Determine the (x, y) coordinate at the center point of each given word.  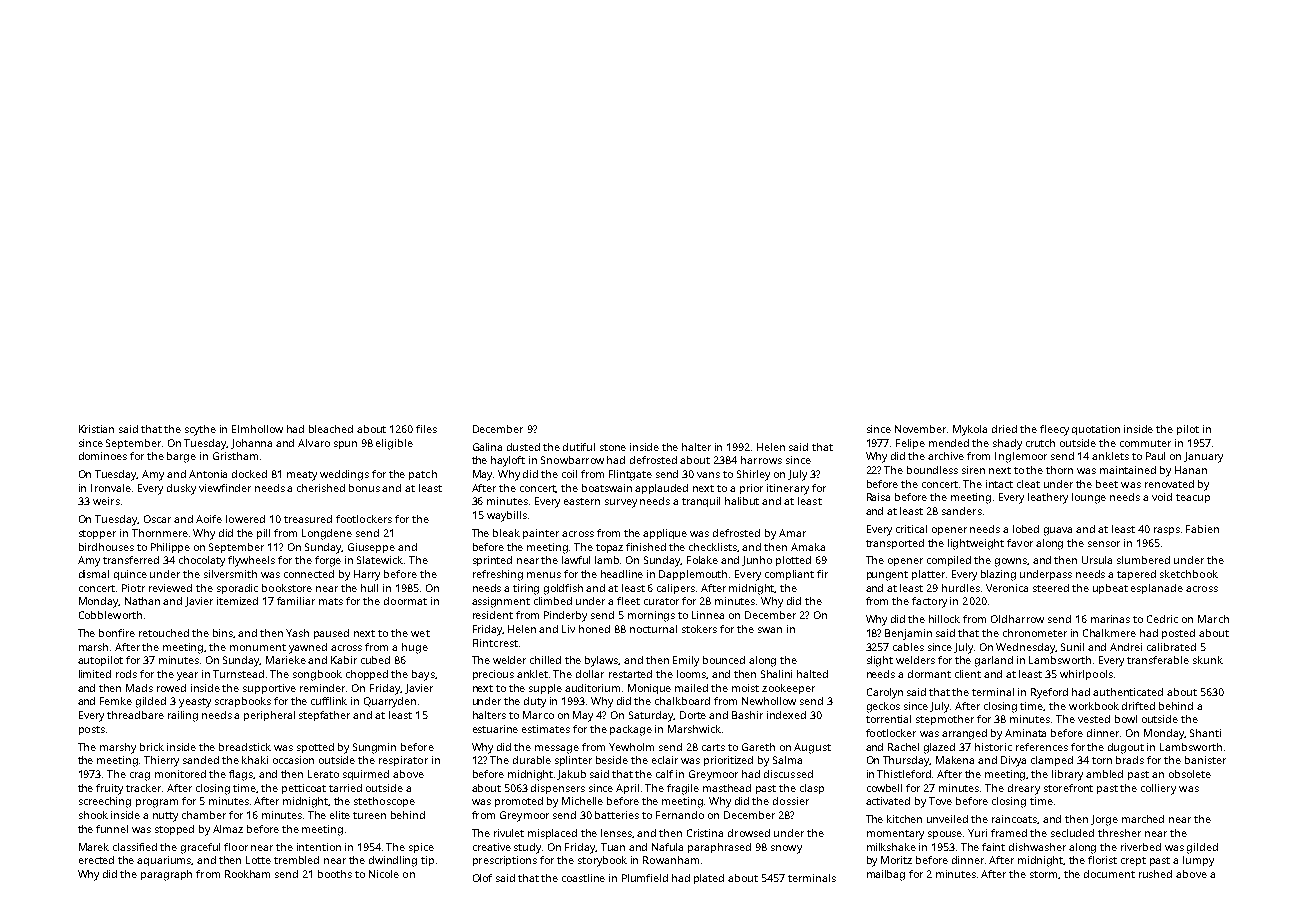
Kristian (96, 429)
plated (709, 879)
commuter (1145, 443)
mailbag (886, 875)
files (426, 429)
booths (335, 874)
